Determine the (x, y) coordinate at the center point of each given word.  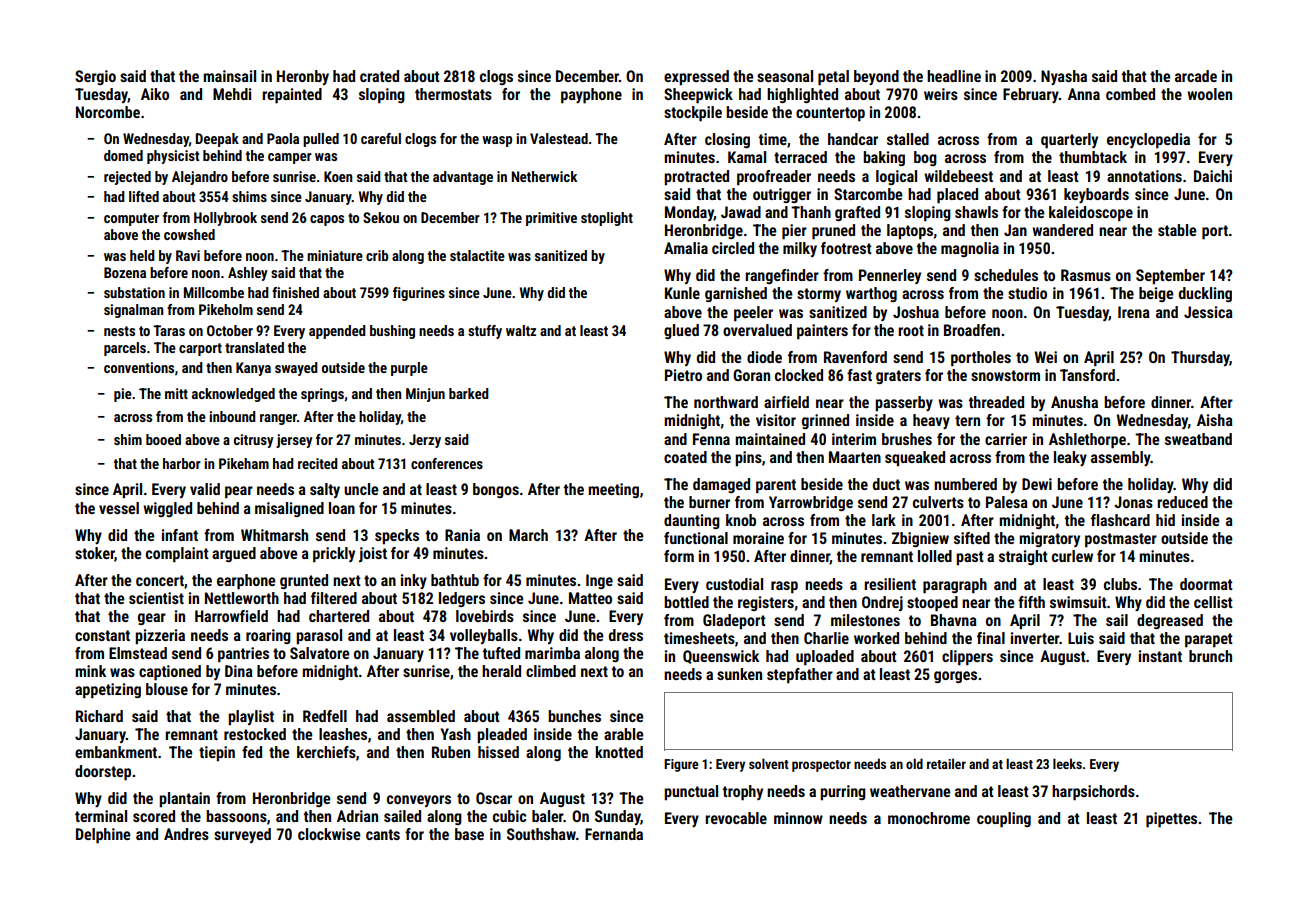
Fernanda (614, 834)
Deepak (217, 140)
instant (1160, 656)
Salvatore (320, 653)
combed (1130, 94)
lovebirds (485, 616)
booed (163, 439)
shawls (976, 212)
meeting (613, 490)
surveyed (242, 835)
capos (327, 220)
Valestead (559, 138)
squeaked (915, 458)
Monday (689, 213)
